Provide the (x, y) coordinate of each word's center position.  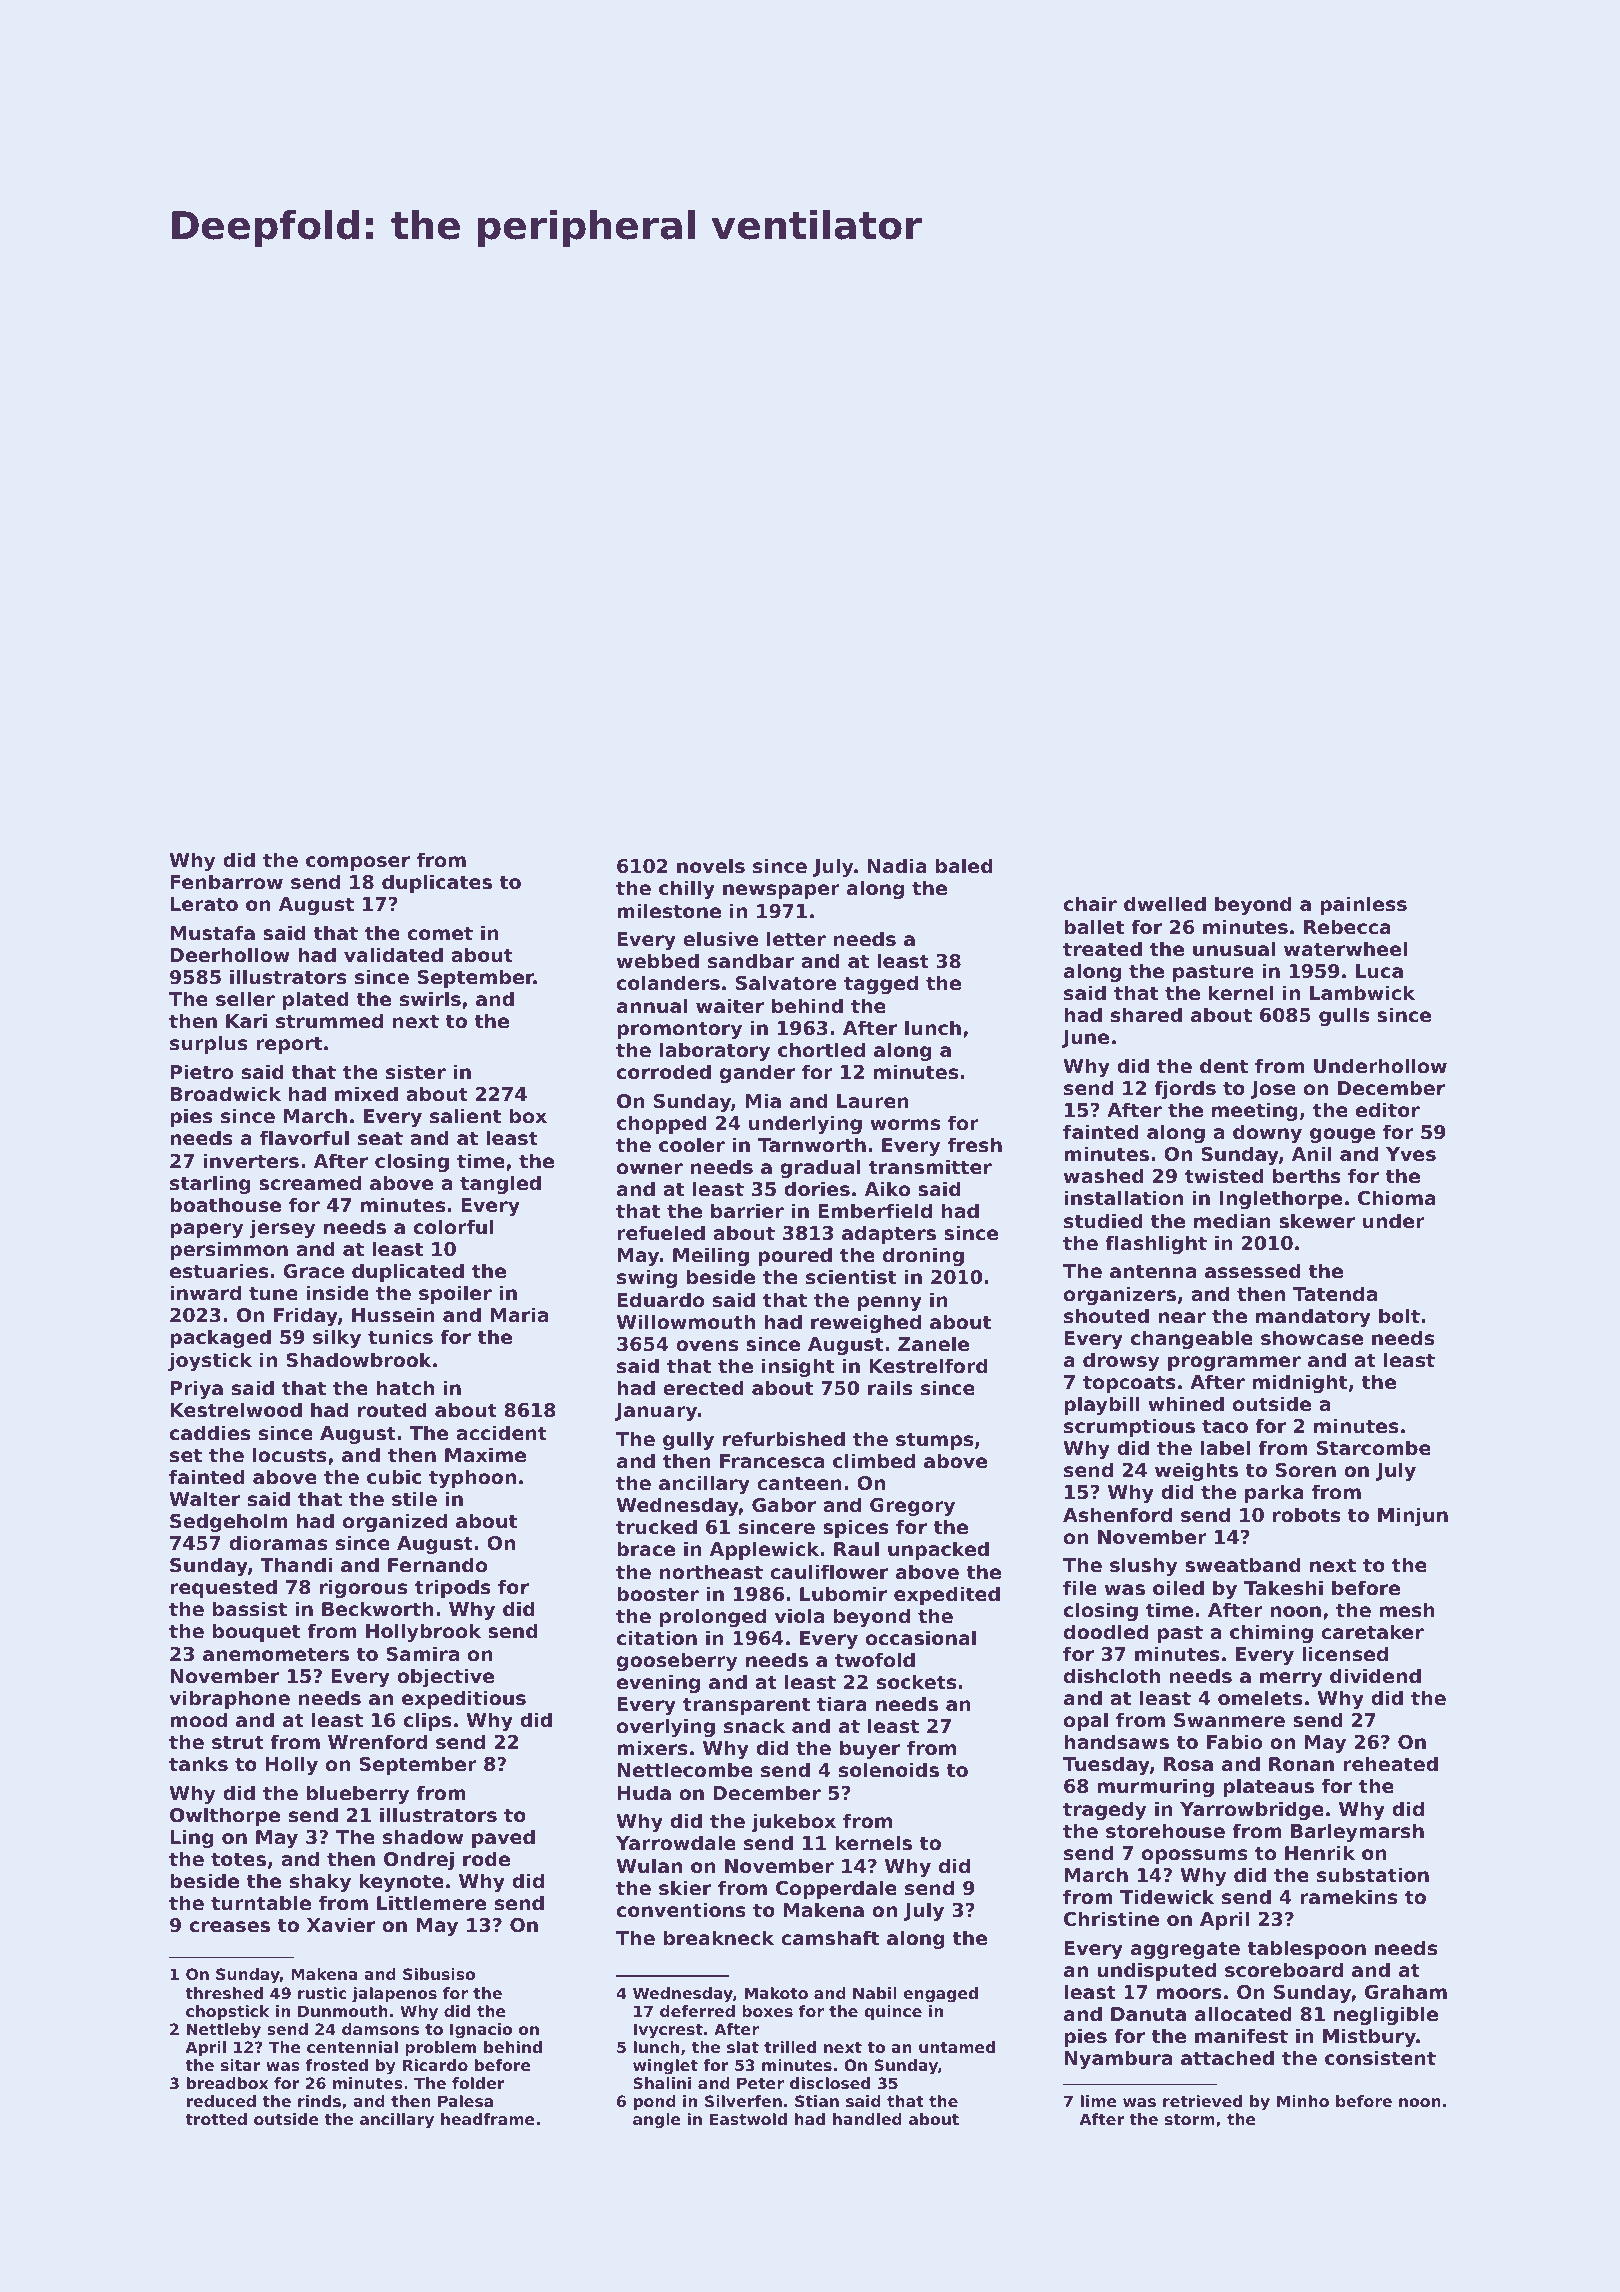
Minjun (1413, 1516)
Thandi (296, 1564)
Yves (1411, 1154)
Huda (644, 1792)
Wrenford (377, 1742)
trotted (216, 2119)
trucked (656, 1526)
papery (206, 1230)
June (1085, 1039)
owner (650, 1169)
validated (393, 954)
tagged (881, 984)
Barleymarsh (1357, 1832)
